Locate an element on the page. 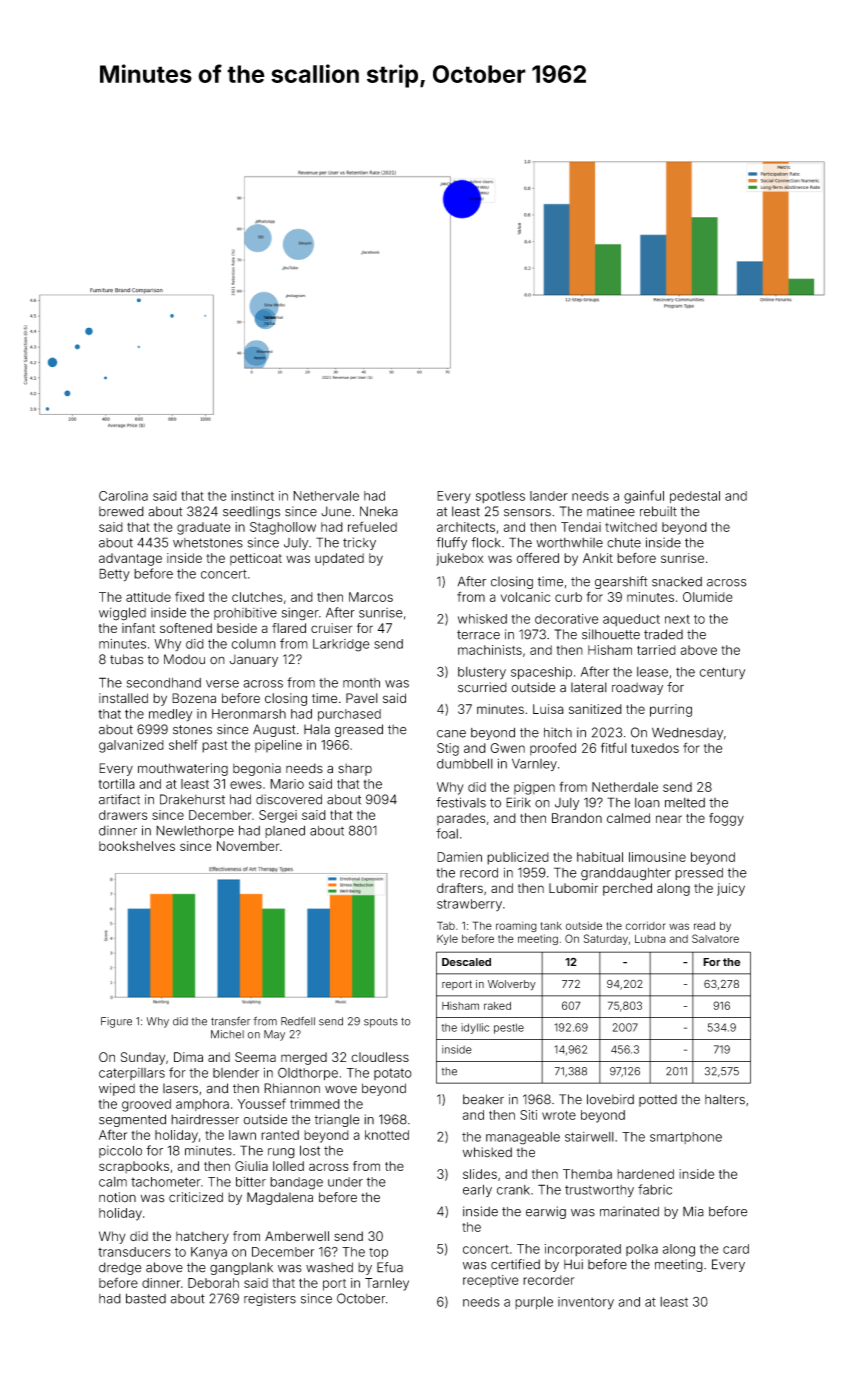 This page has width=849, height=1400. Nethervale is located at coordinates (326, 496).
